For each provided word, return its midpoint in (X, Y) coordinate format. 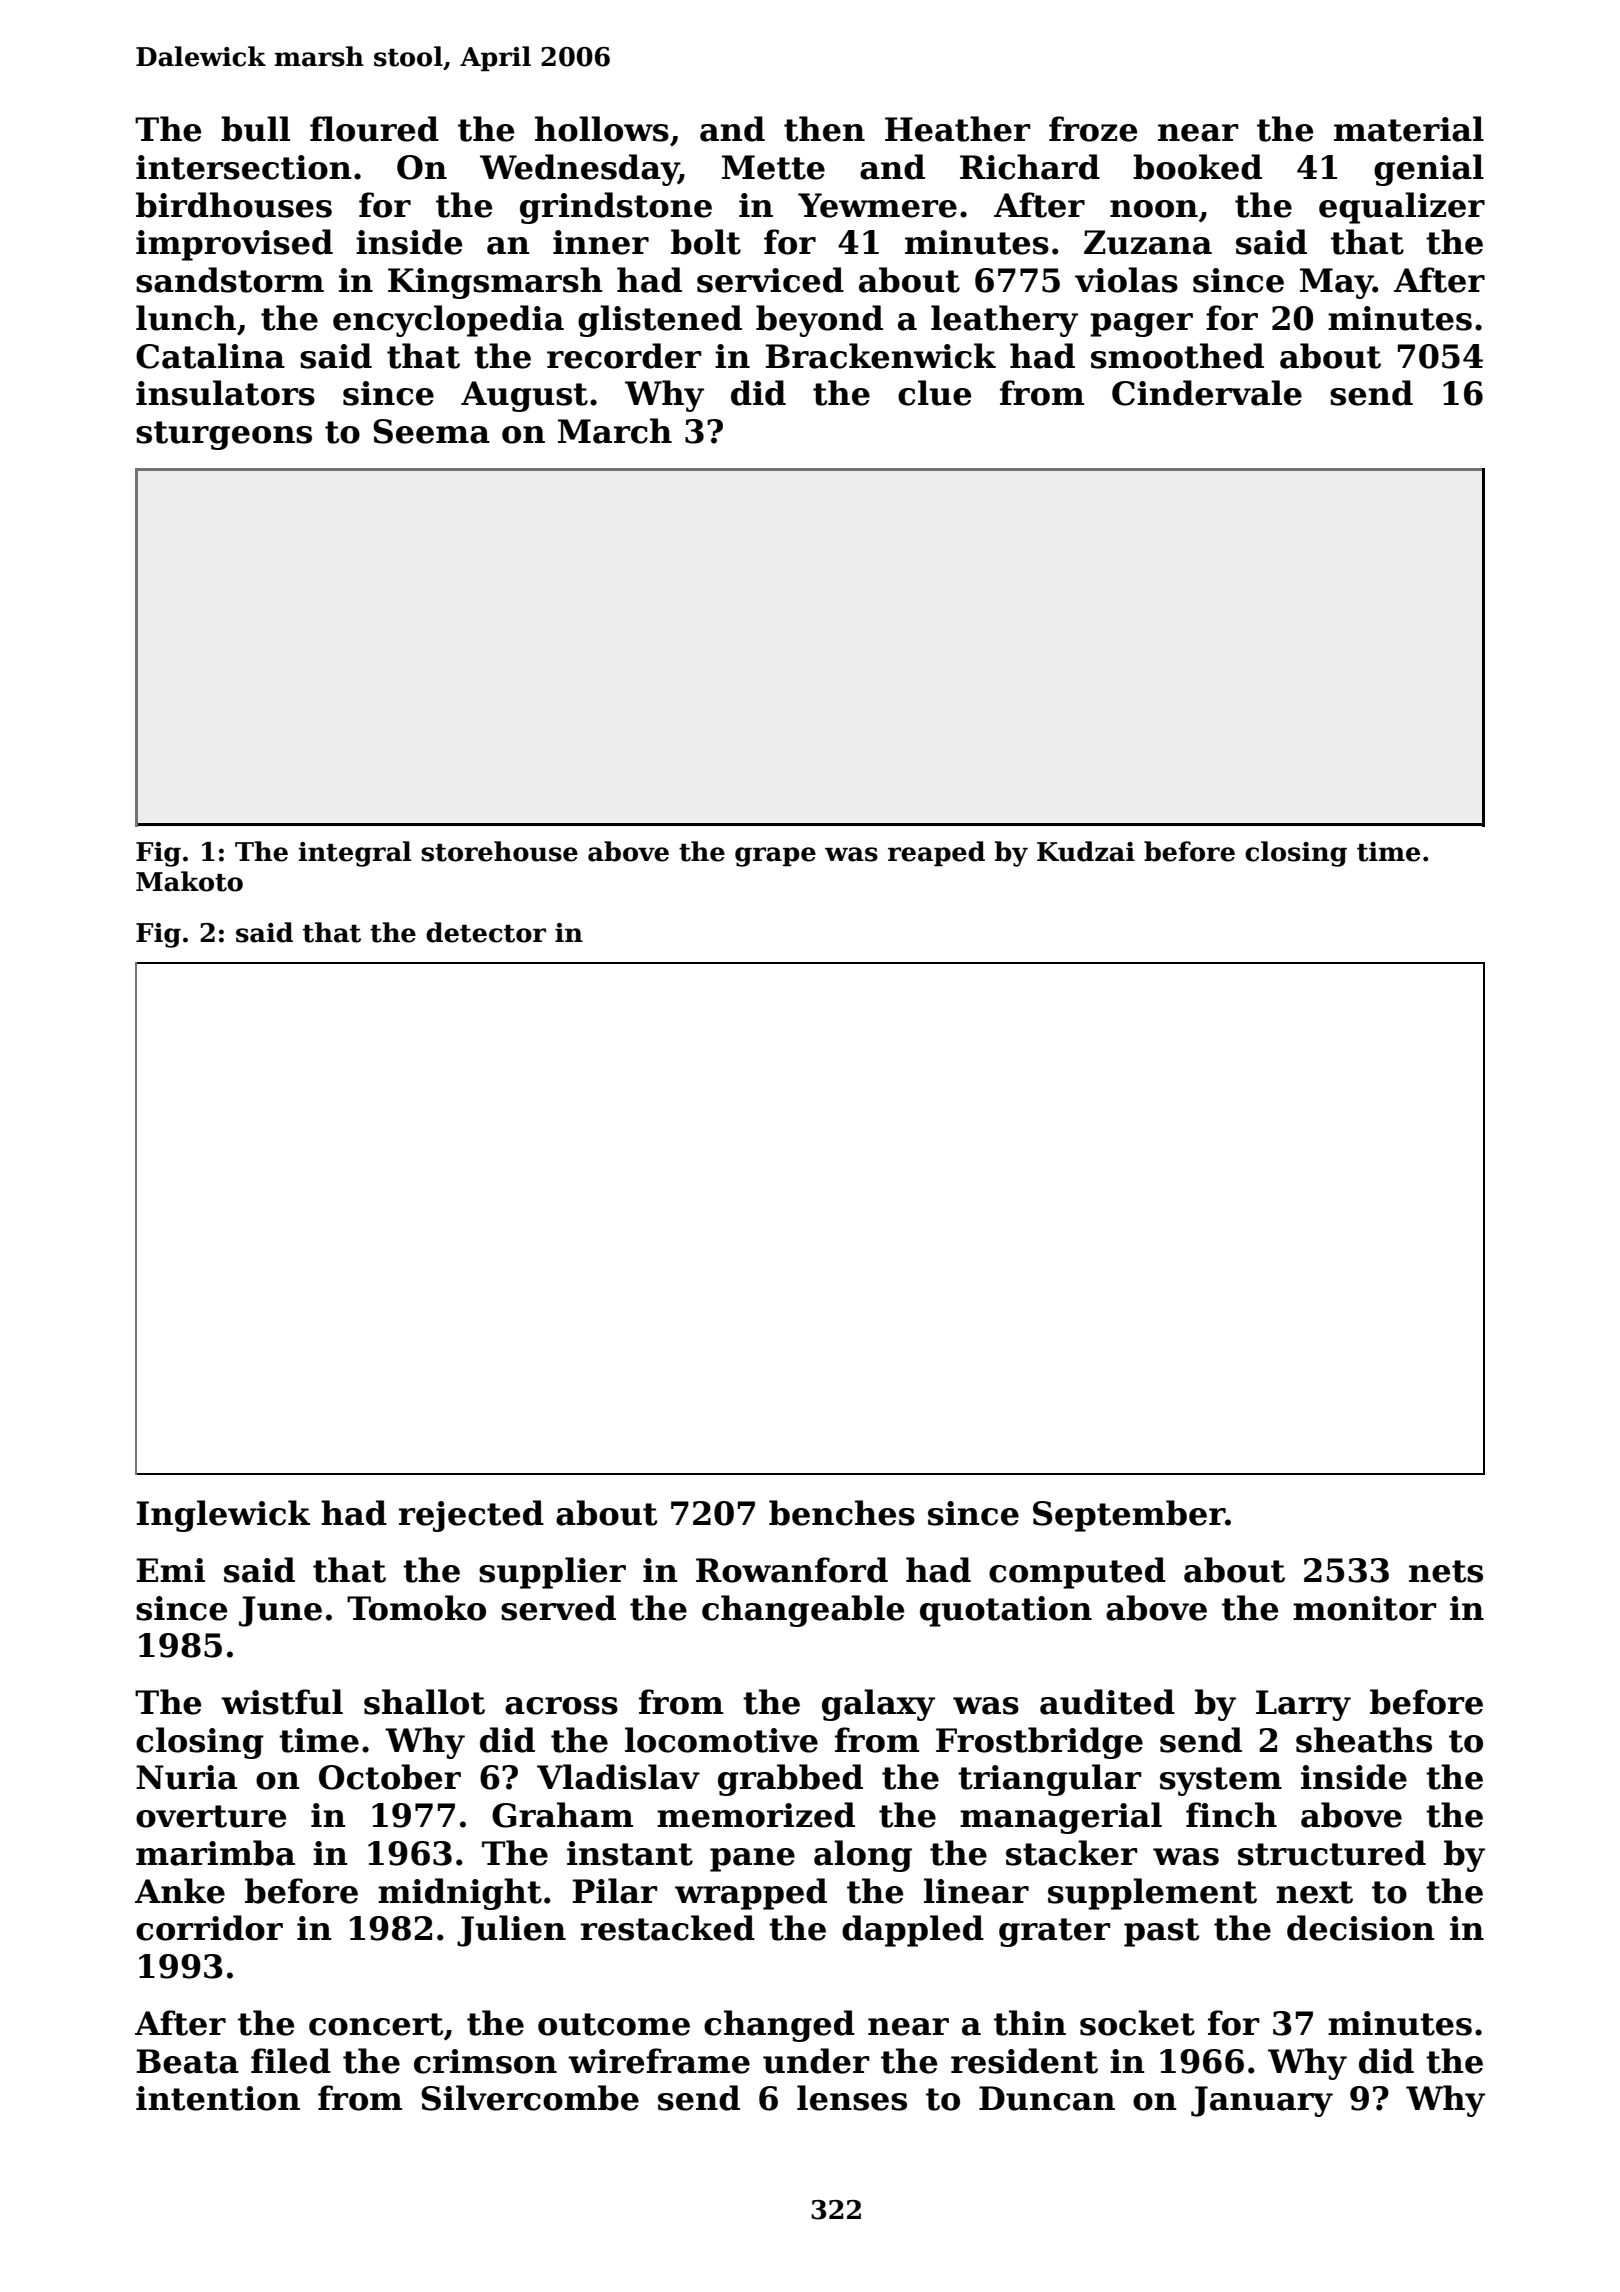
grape (775, 857)
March (615, 431)
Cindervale (1207, 393)
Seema (431, 431)
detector (486, 932)
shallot (424, 1702)
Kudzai (1086, 851)
